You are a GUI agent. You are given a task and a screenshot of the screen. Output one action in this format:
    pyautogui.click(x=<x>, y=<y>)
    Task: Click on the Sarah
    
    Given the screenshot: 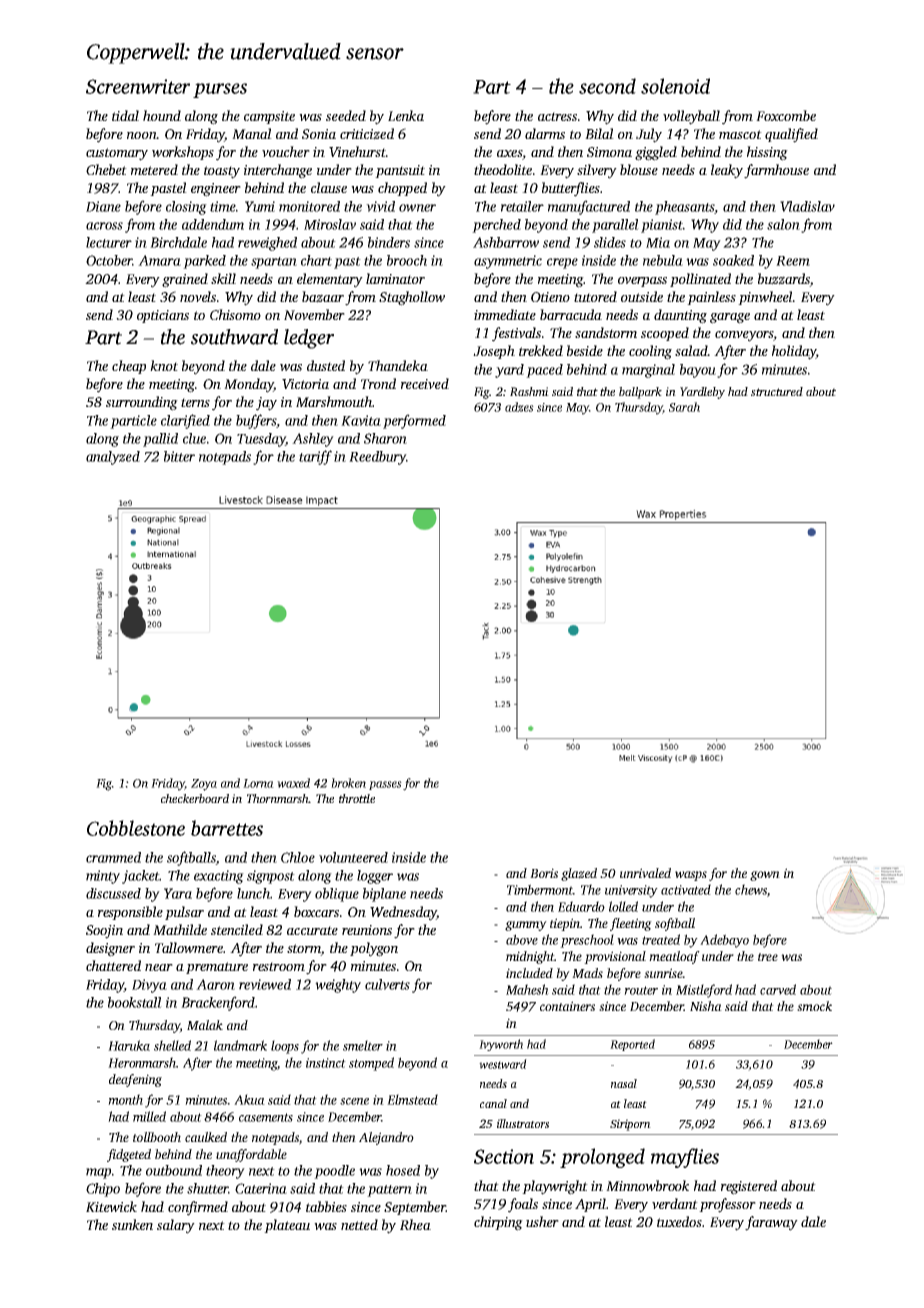 What is the action you would take?
    pyautogui.click(x=684, y=407)
